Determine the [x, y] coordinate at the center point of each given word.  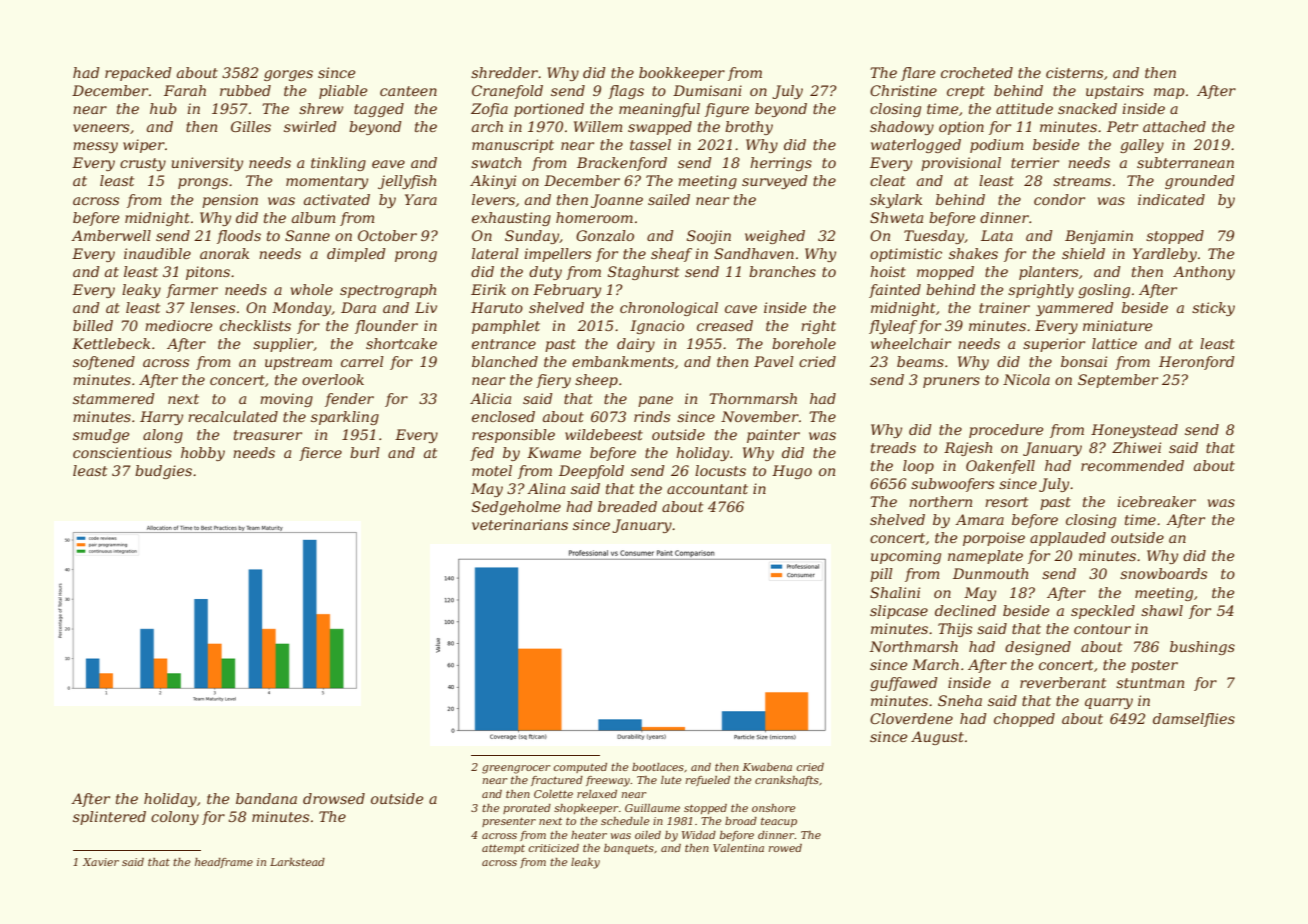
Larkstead [297, 862]
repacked [138, 74]
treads [893, 447]
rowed [785, 848]
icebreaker [1156, 501]
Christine [903, 90]
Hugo [792, 472]
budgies [163, 472]
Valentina [738, 848]
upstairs [1115, 92]
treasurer [268, 435]
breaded [627, 506]
